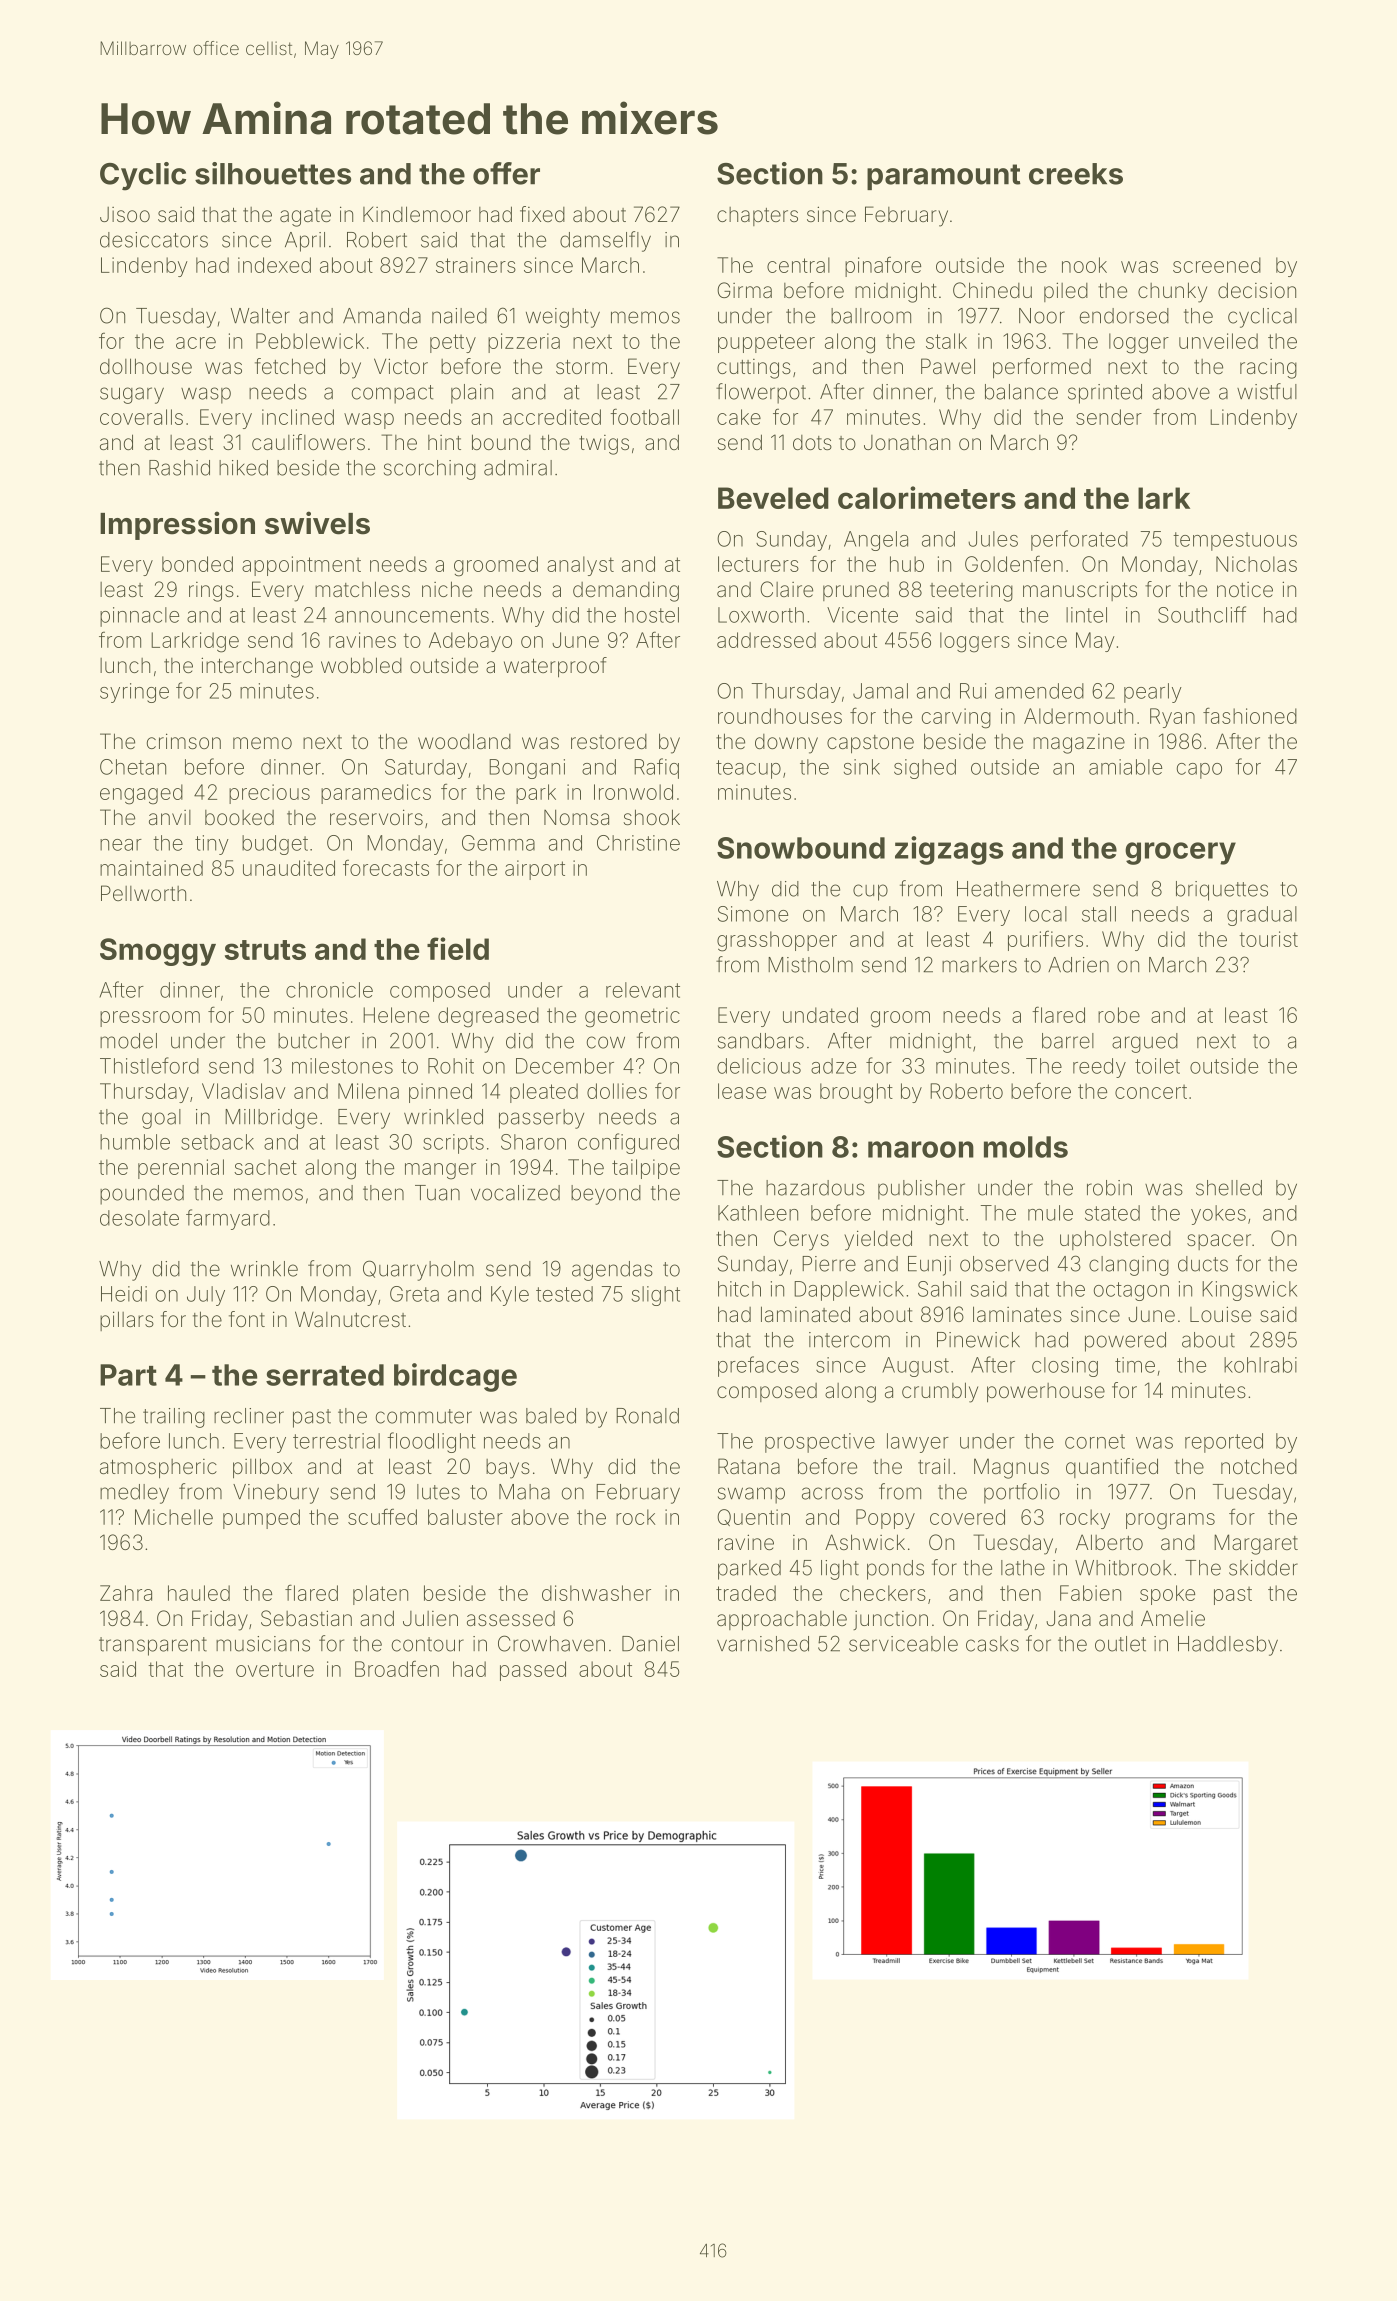 This document has height=2301, width=1397. I want to click on Rafiq, so click(656, 768).
